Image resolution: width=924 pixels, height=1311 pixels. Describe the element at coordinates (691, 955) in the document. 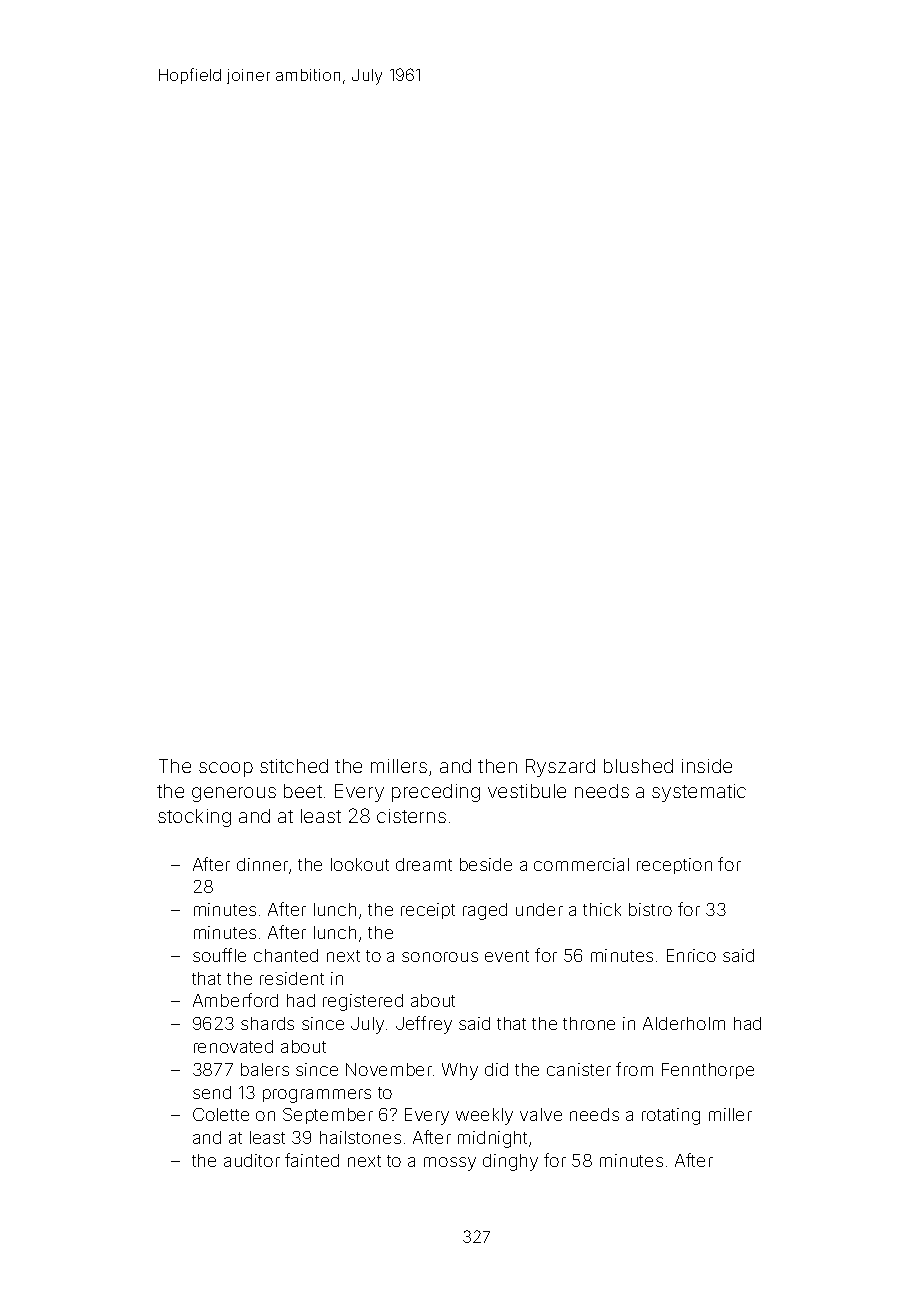

I see `Enrico` at that location.
